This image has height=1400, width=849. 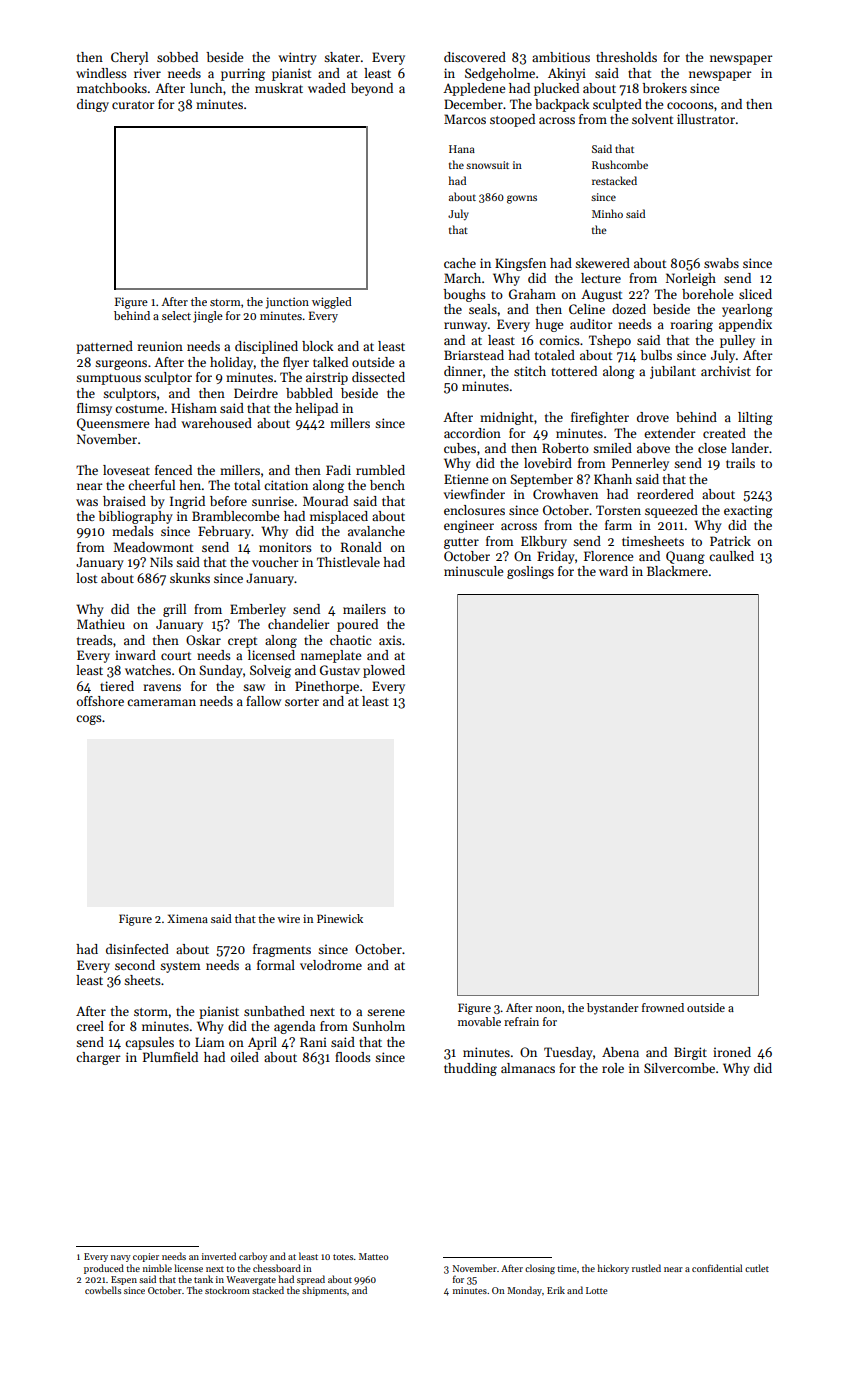 What do you see at coordinates (343, 1257) in the image?
I see `totes` at bounding box center [343, 1257].
